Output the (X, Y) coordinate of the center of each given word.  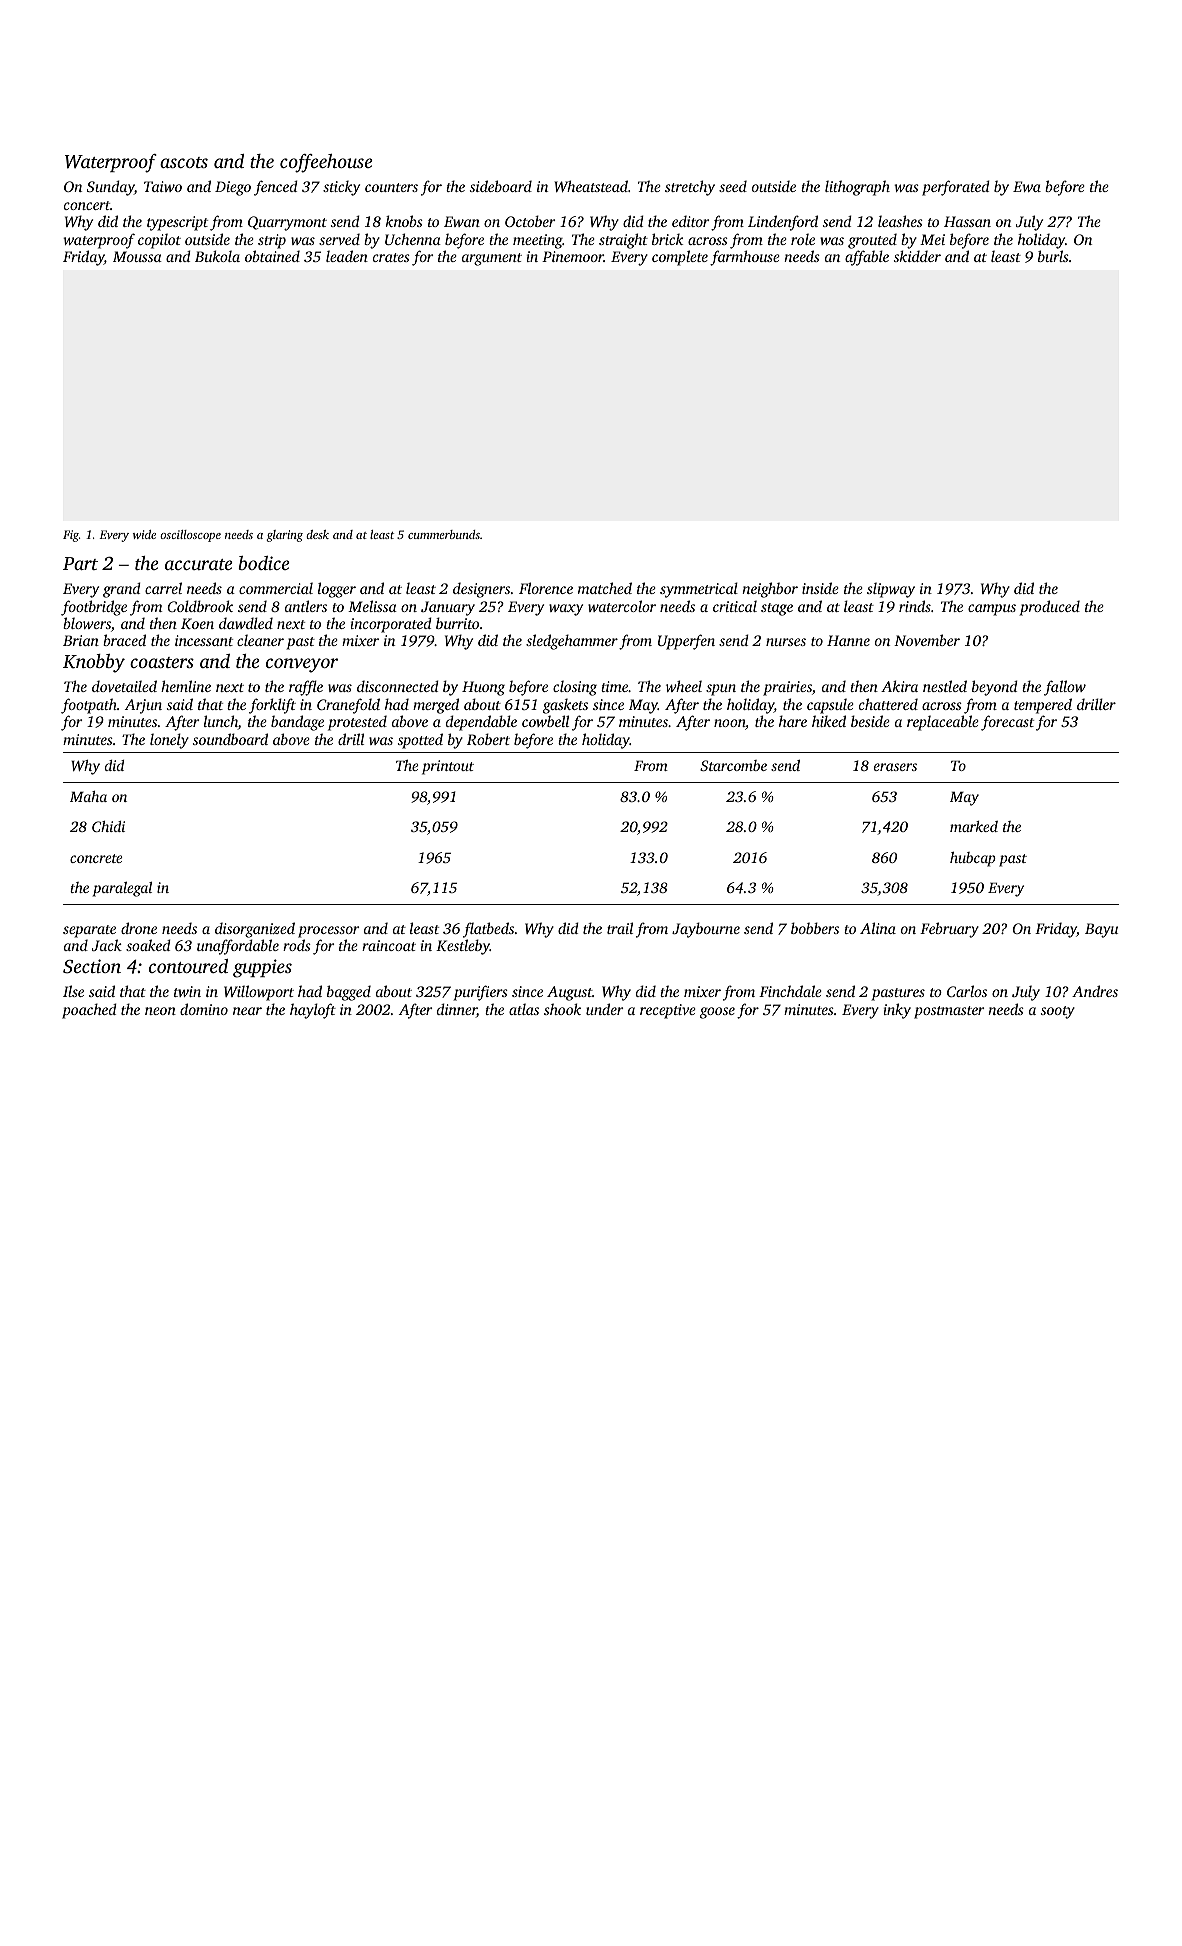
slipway (891, 590)
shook (562, 1009)
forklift (272, 706)
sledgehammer (572, 642)
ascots (184, 162)
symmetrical (699, 590)
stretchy (690, 188)
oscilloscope (190, 536)
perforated (956, 188)
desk (317, 534)
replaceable (943, 723)
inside (820, 588)
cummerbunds (444, 534)
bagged (349, 993)
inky (897, 1011)
